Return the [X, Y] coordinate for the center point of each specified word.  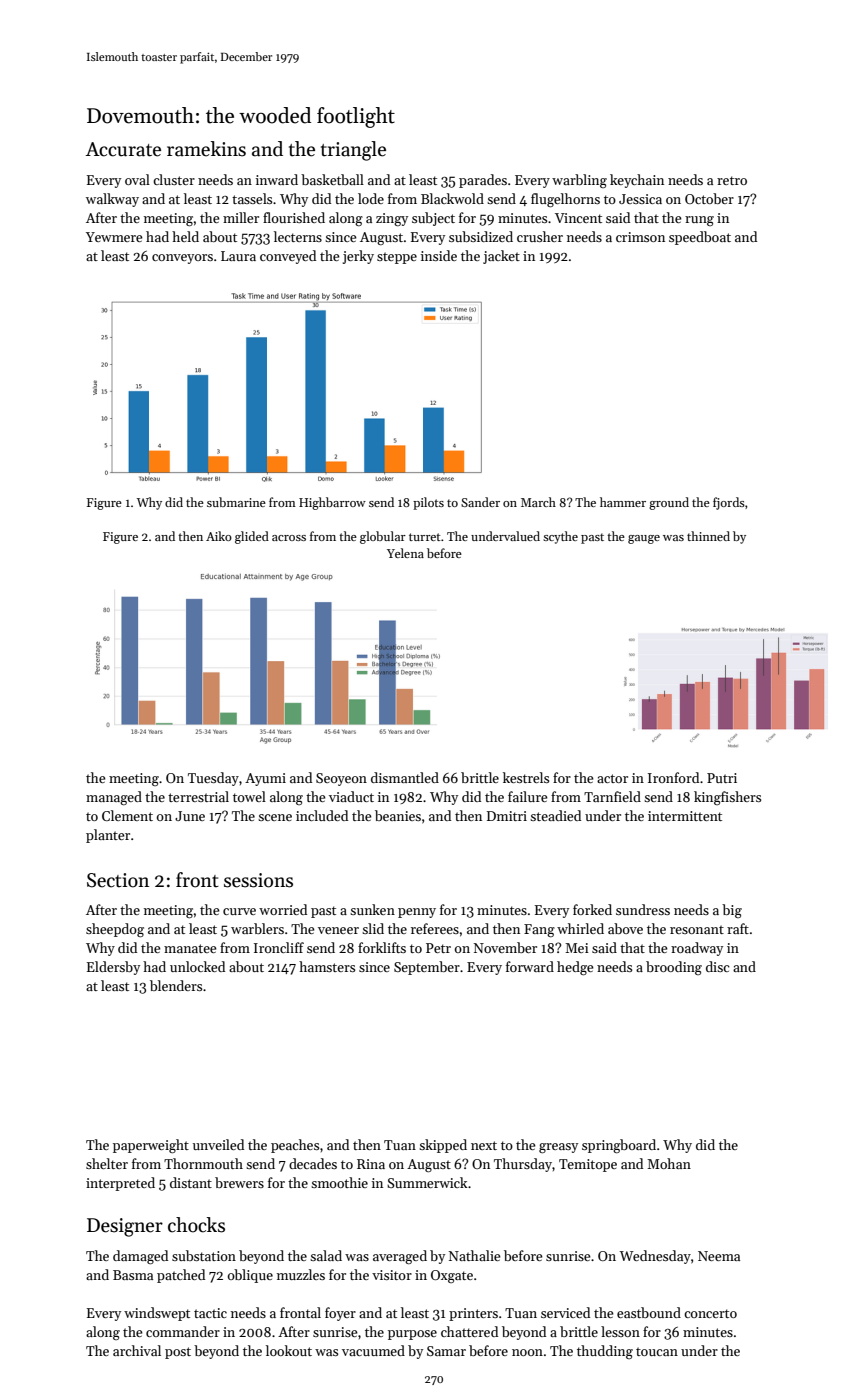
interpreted [120, 1184]
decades [313, 1163]
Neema [719, 1256]
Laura [238, 256]
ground [669, 503]
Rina [371, 1164]
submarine [236, 502]
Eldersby [113, 968]
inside [439, 255]
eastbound [649, 1312]
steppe [397, 258]
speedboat [700, 238]
